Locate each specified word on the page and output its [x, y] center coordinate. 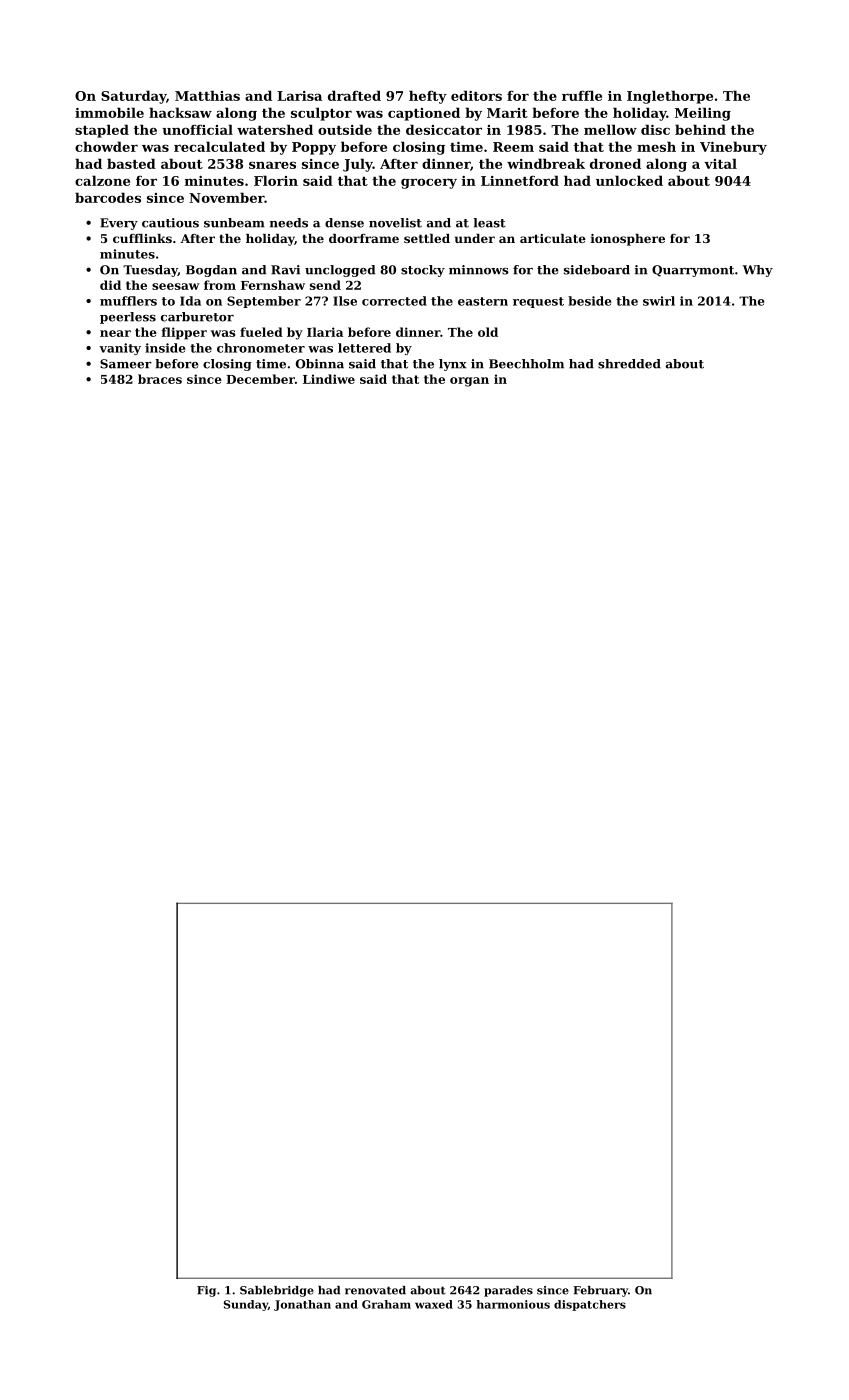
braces [160, 379]
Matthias [207, 95]
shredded [629, 364]
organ [469, 382]
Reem [513, 147]
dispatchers [590, 1305]
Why [758, 271]
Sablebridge [277, 1291]
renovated [375, 1290]
